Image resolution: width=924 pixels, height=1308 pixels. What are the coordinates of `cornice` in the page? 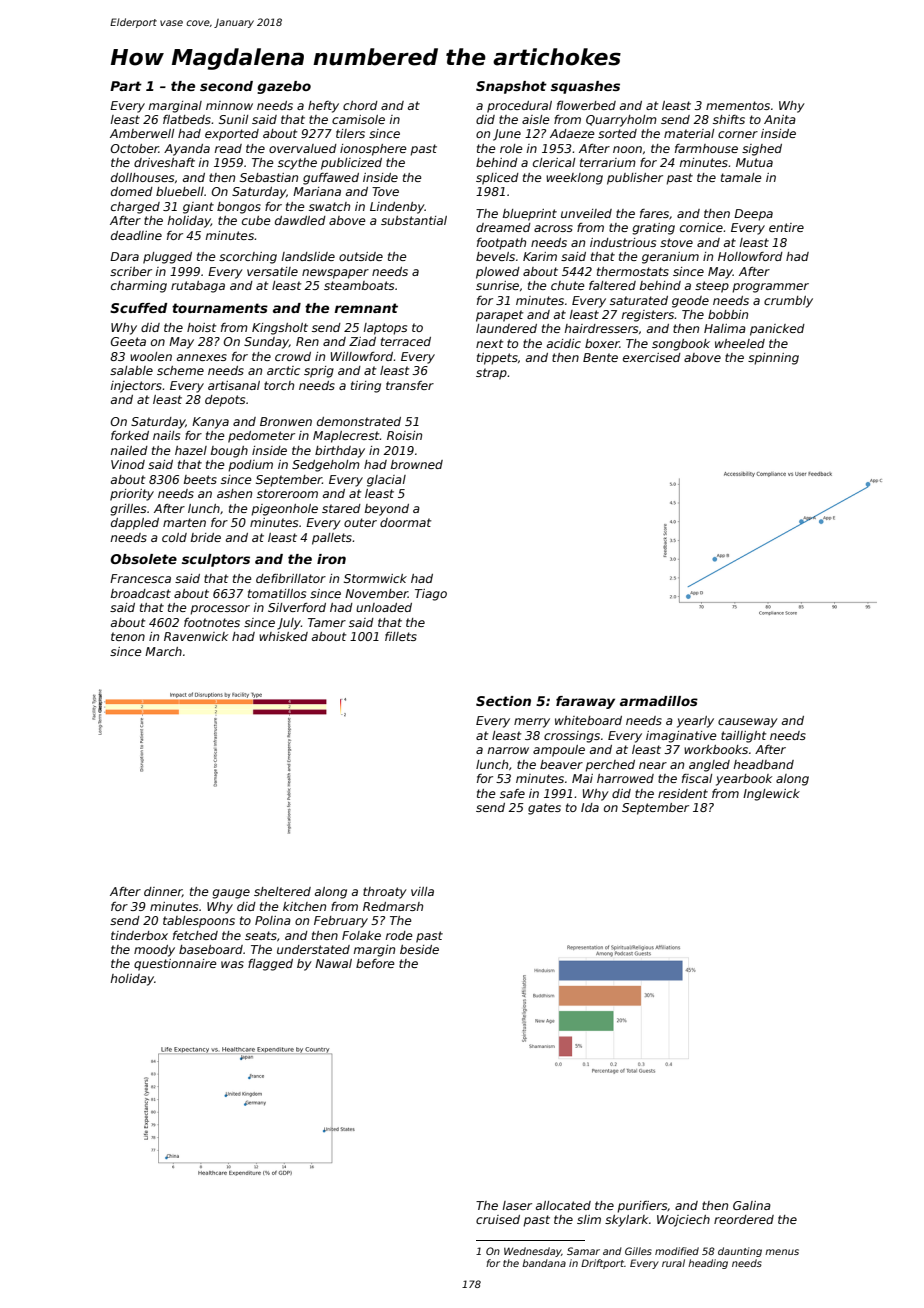 It's located at (701, 227).
